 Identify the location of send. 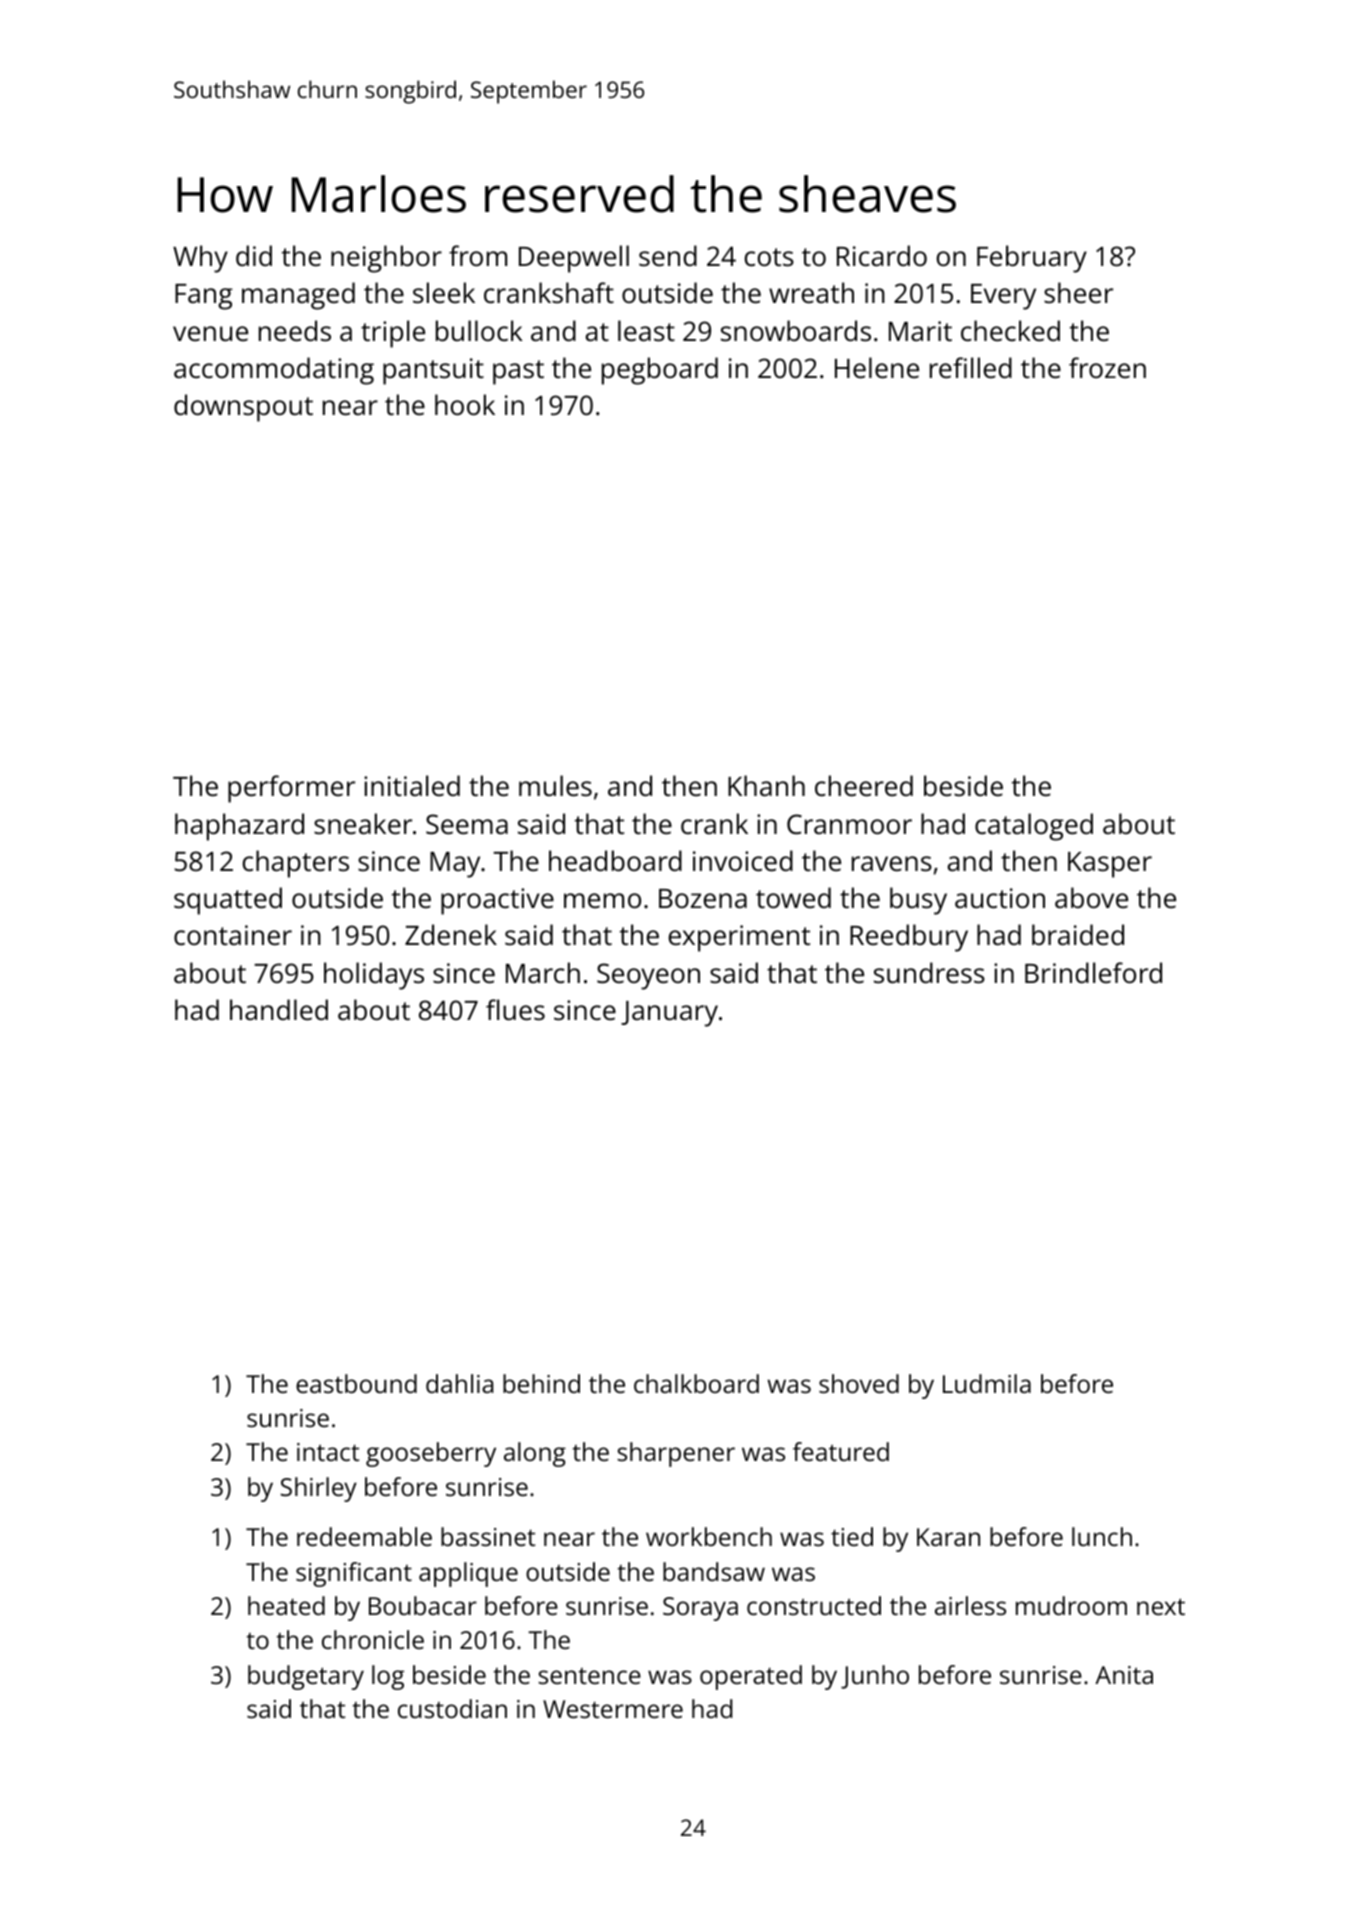
(668, 255).
